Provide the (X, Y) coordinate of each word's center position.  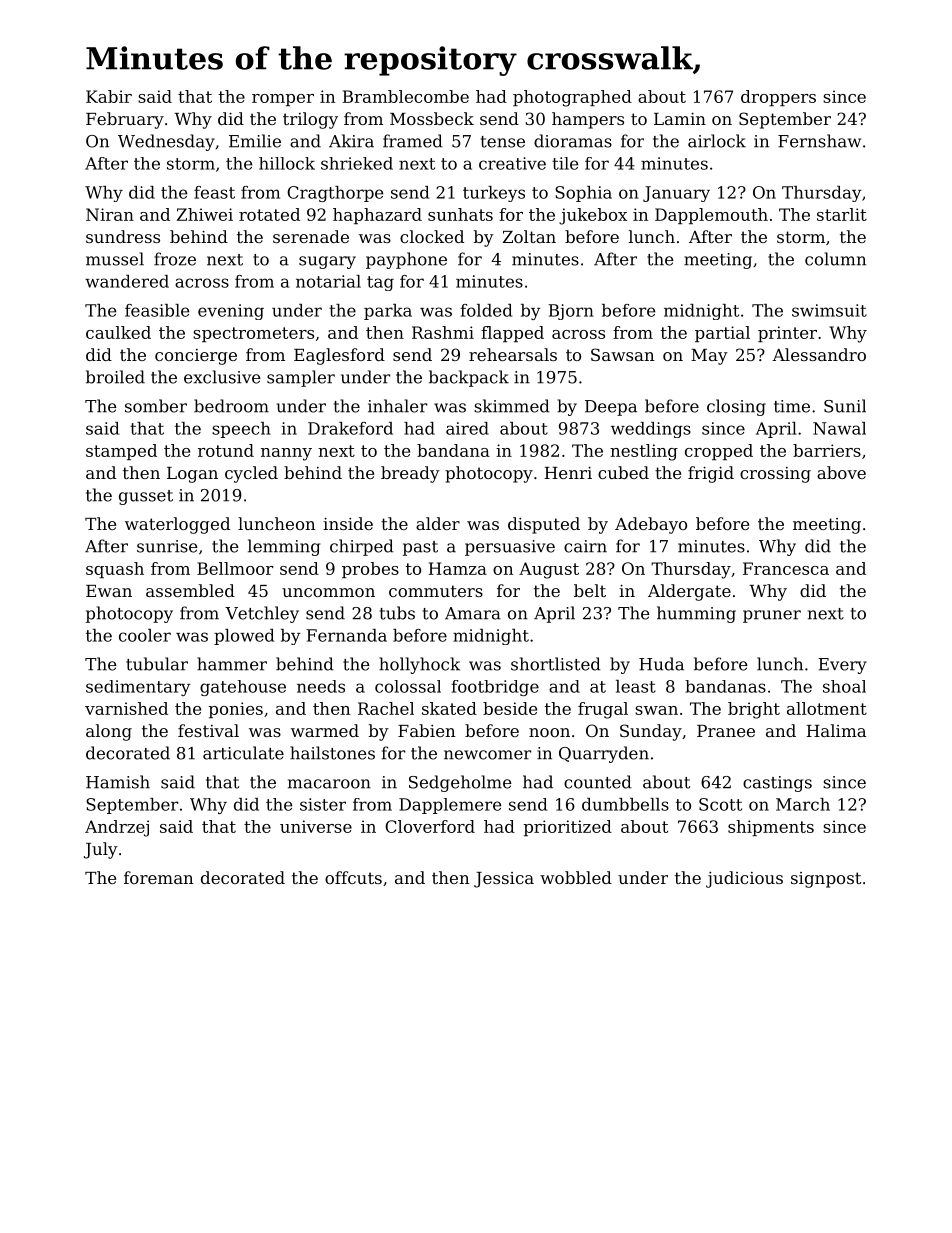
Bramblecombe (406, 96)
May (709, 357)
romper (283, 100)
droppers (778, 98)
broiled (115, 377)
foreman (159, 877)
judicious (744, 879)
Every (842, 666)
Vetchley (262, 614)
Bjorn (571, 312)
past (420, 548)
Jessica (504, 880)
